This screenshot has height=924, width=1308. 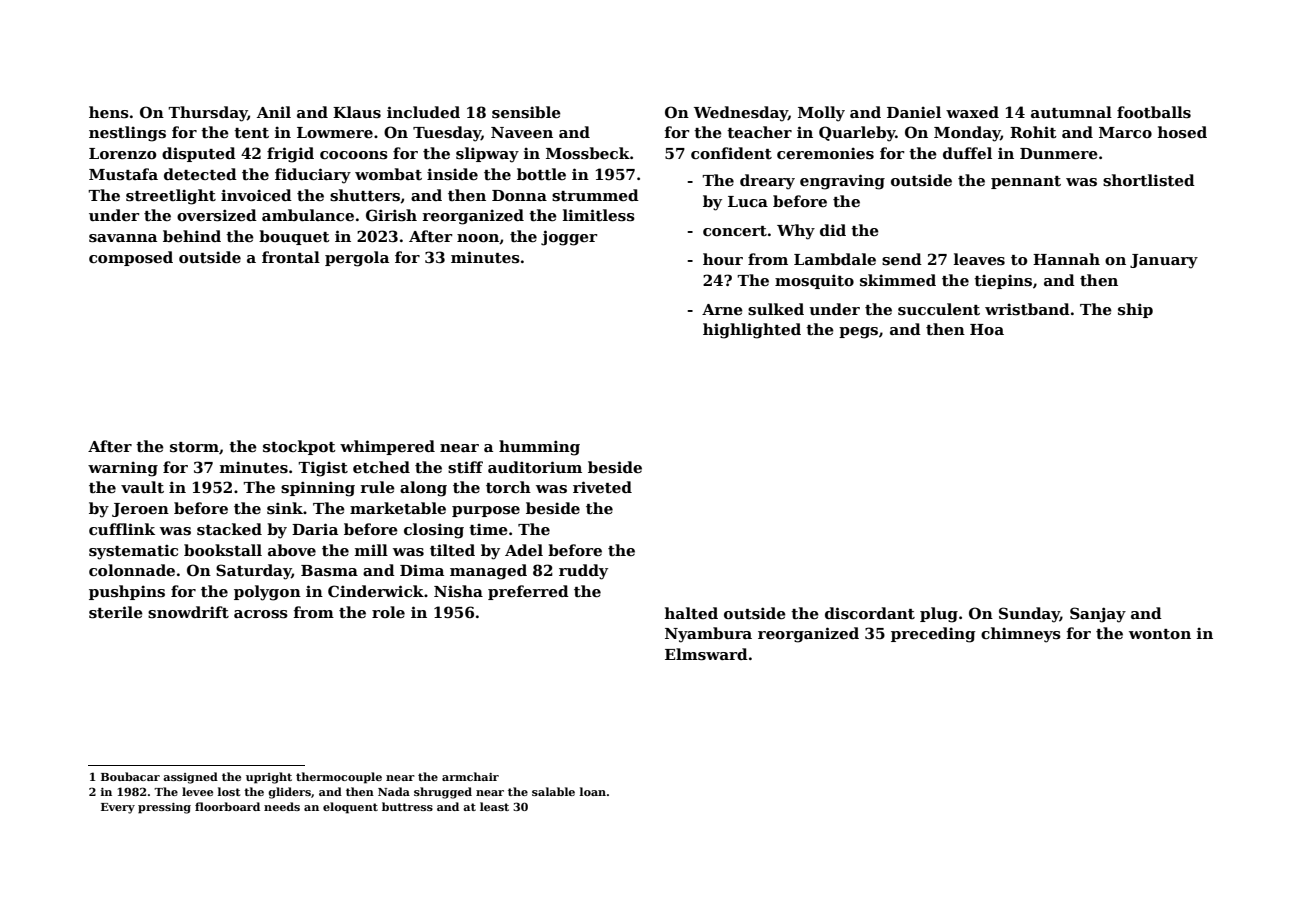 What do you see at coordinates (602, 487) in the screenshot?
I see `riveted` at bounding box center [602, 487].
